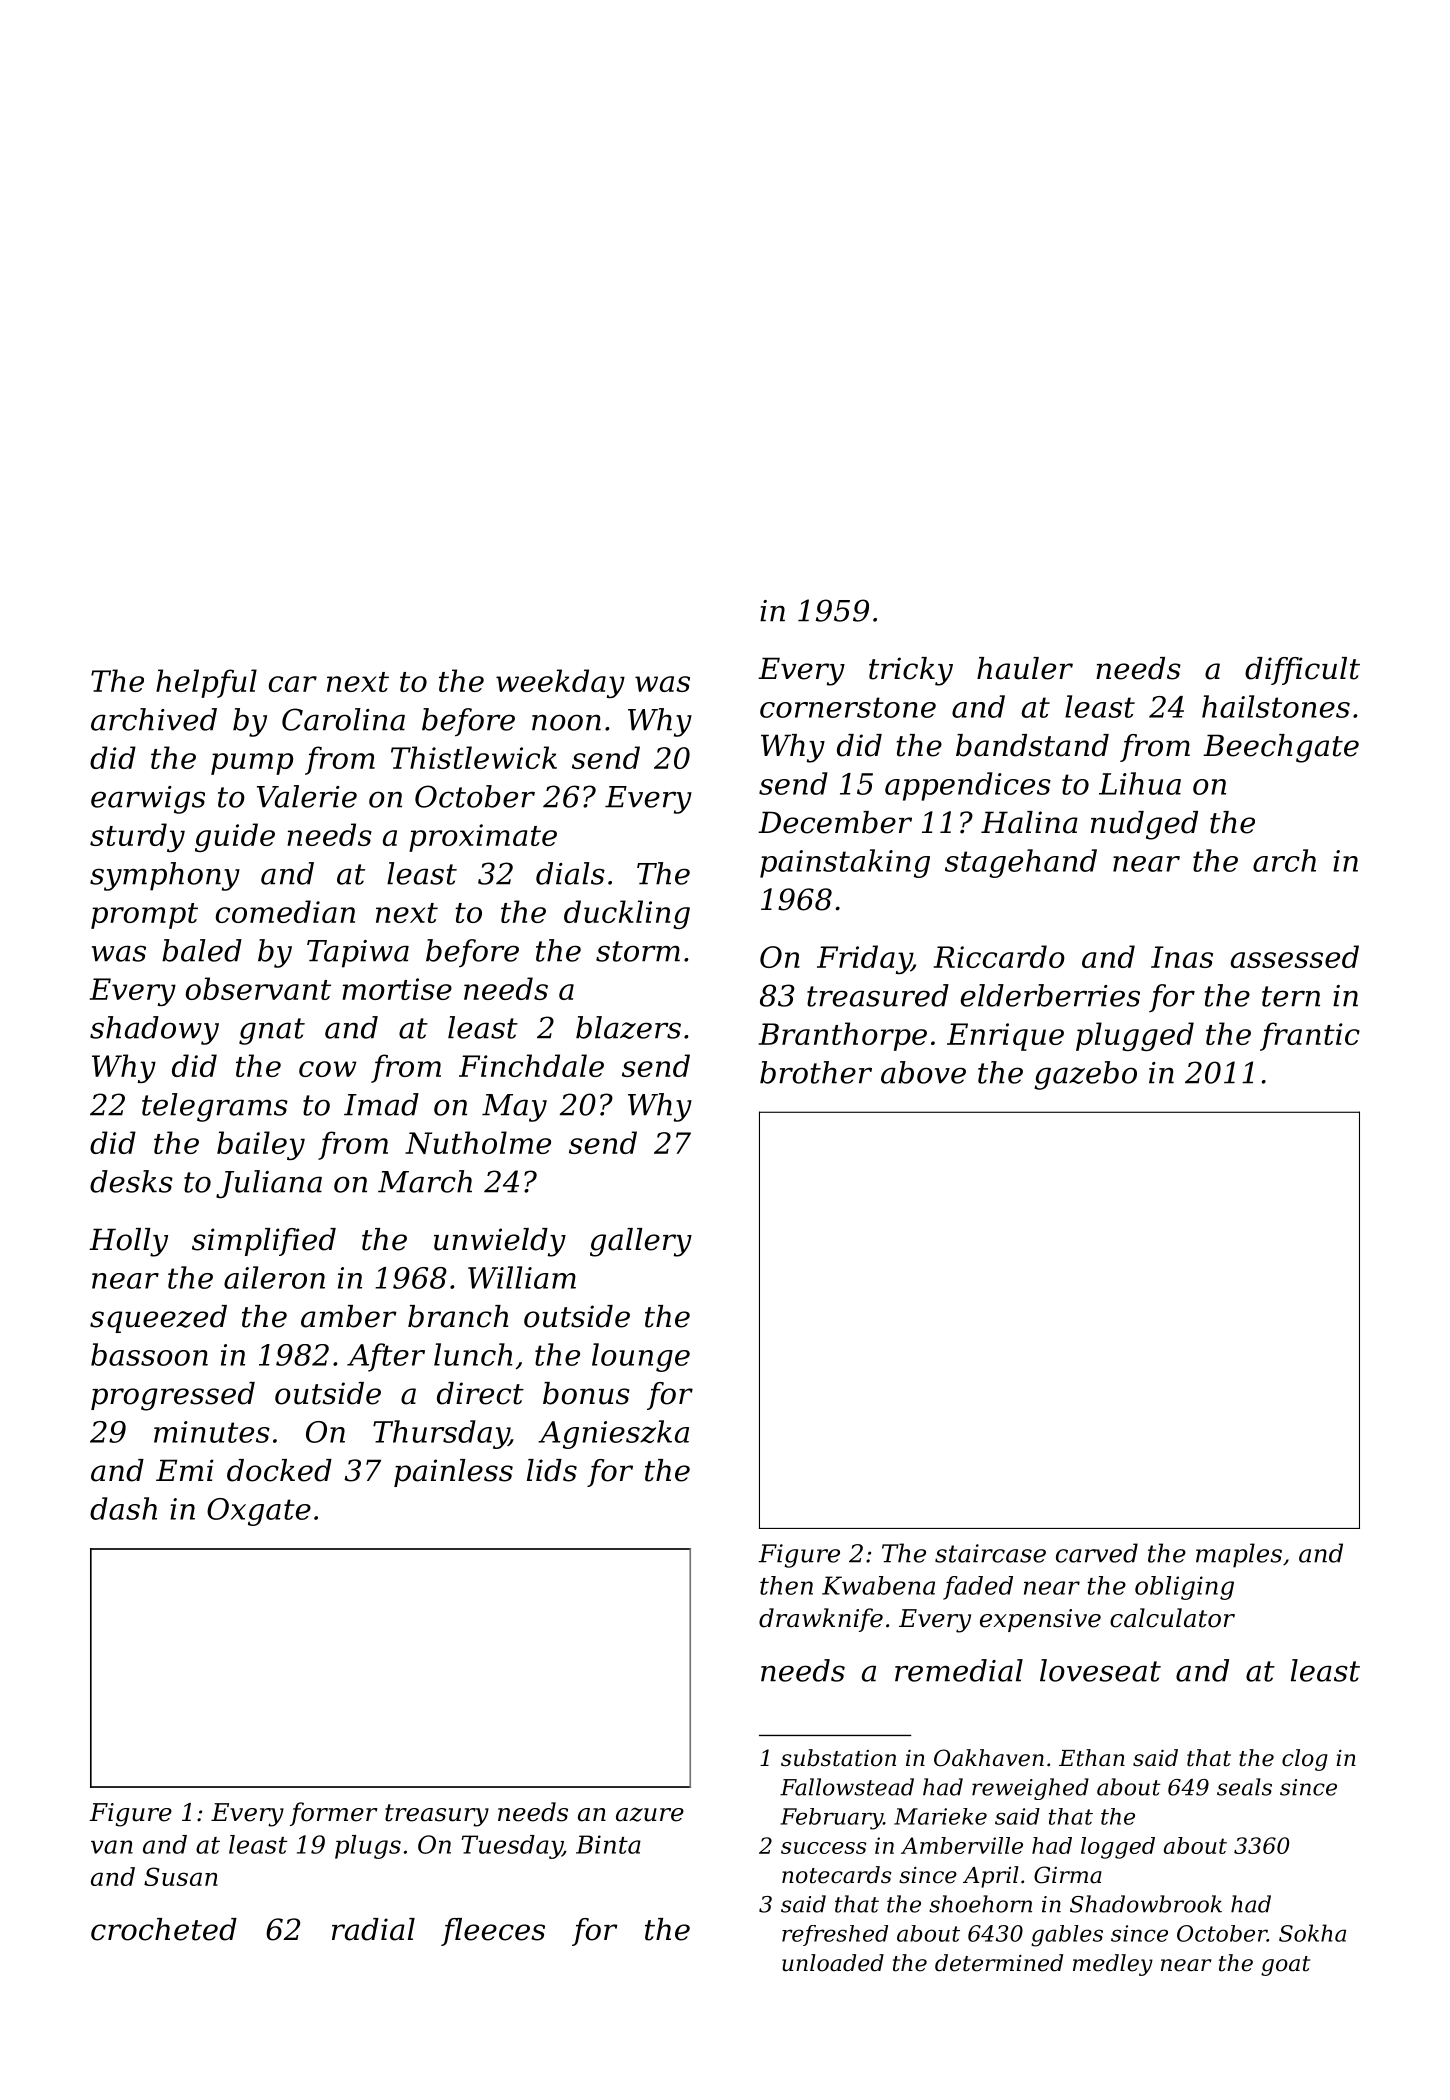  Describe the element at coordinates (206, 683) in the document. I see `helpful` at that location.
